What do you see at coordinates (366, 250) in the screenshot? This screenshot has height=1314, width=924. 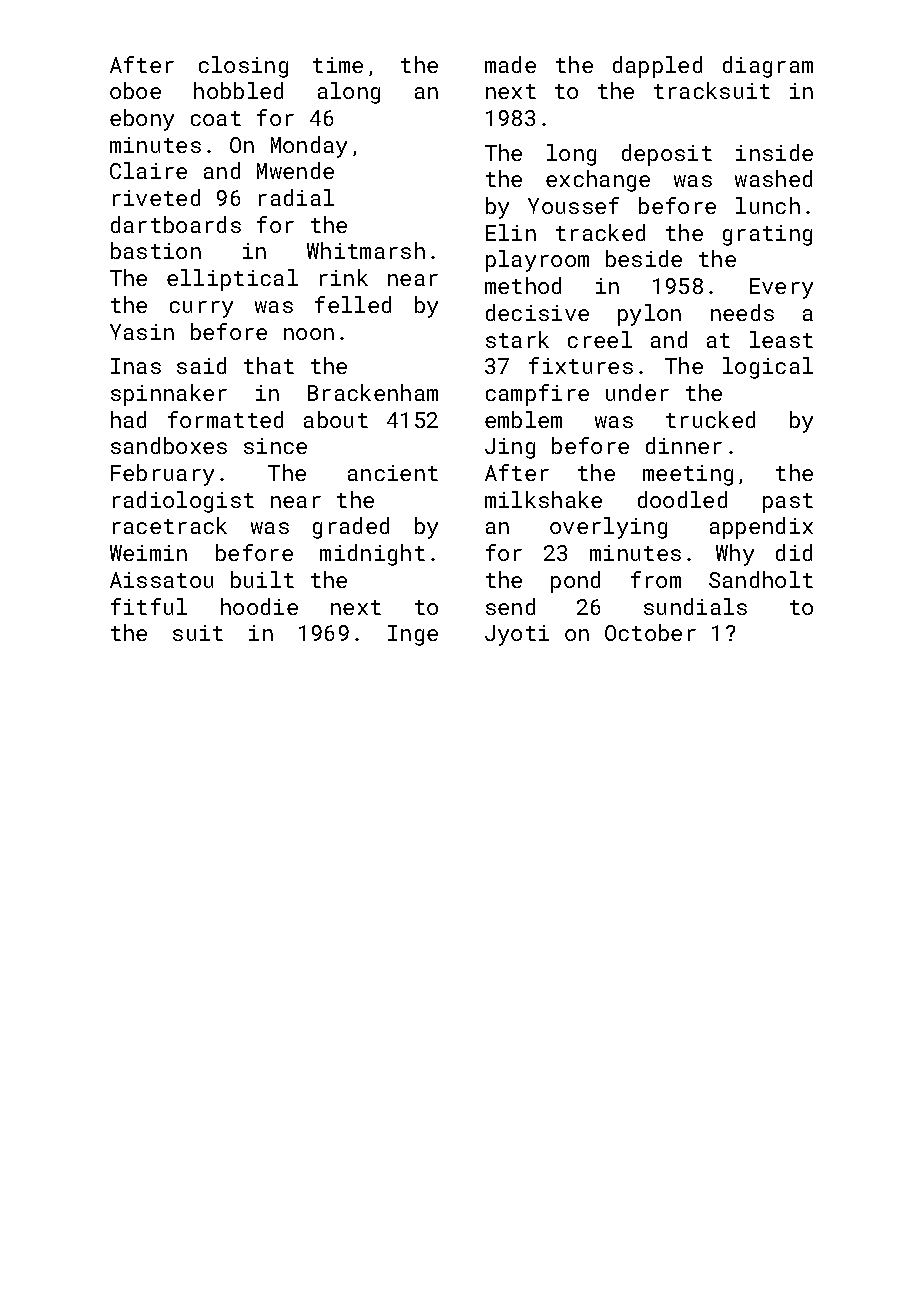 I see `Whitmarsh` at bounding box center [366, 250].
